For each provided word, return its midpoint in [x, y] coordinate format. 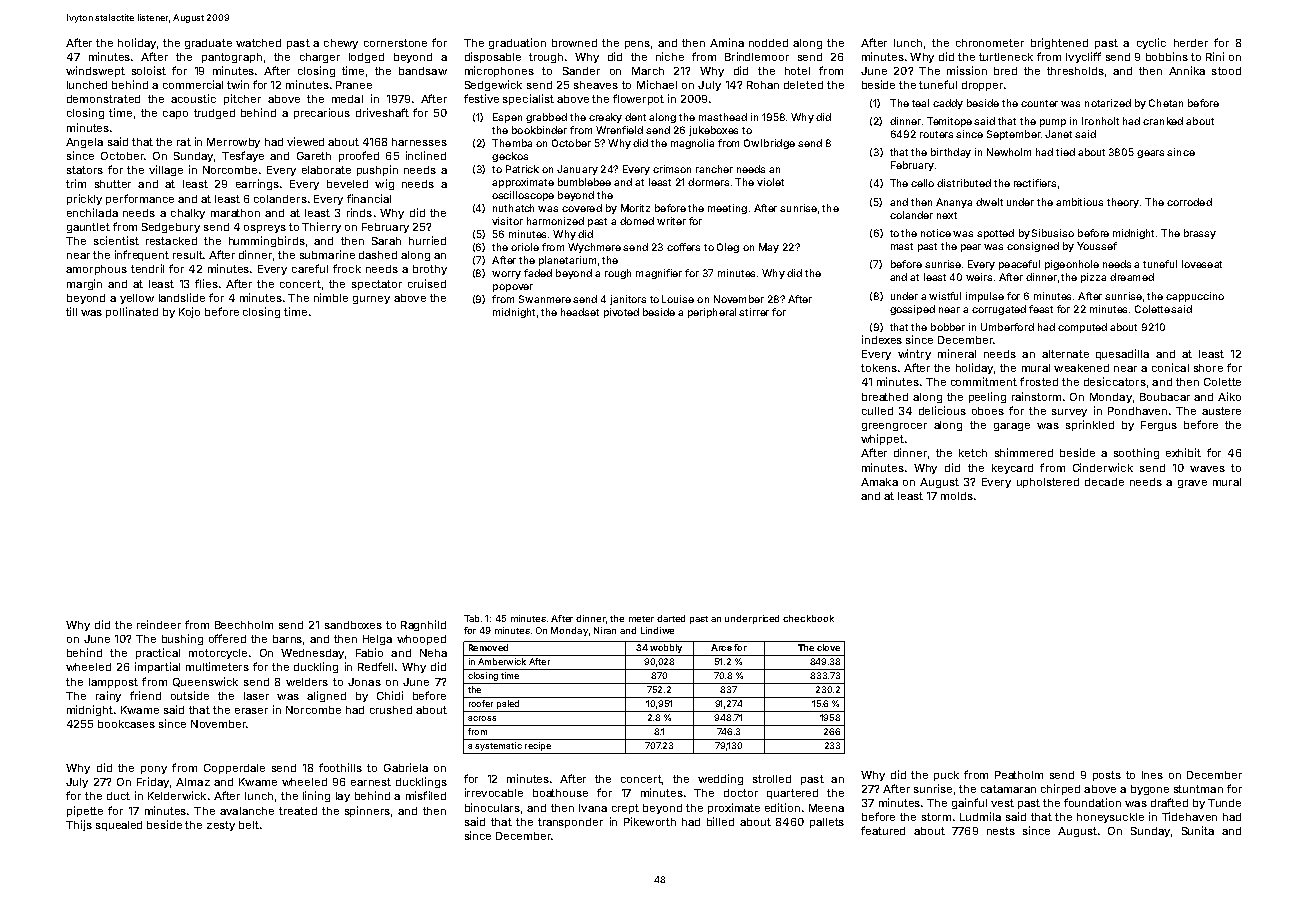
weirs [979, 277]
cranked [1163, 121]
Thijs [79, 825]
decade [1104, 482]
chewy [341, 44]
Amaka [879, 482]
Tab [471, 618]
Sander [581, 71]
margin [84, 284]
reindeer [159, 624]
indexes [882, 339]
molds [957, 496]
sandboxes [353, 625]
